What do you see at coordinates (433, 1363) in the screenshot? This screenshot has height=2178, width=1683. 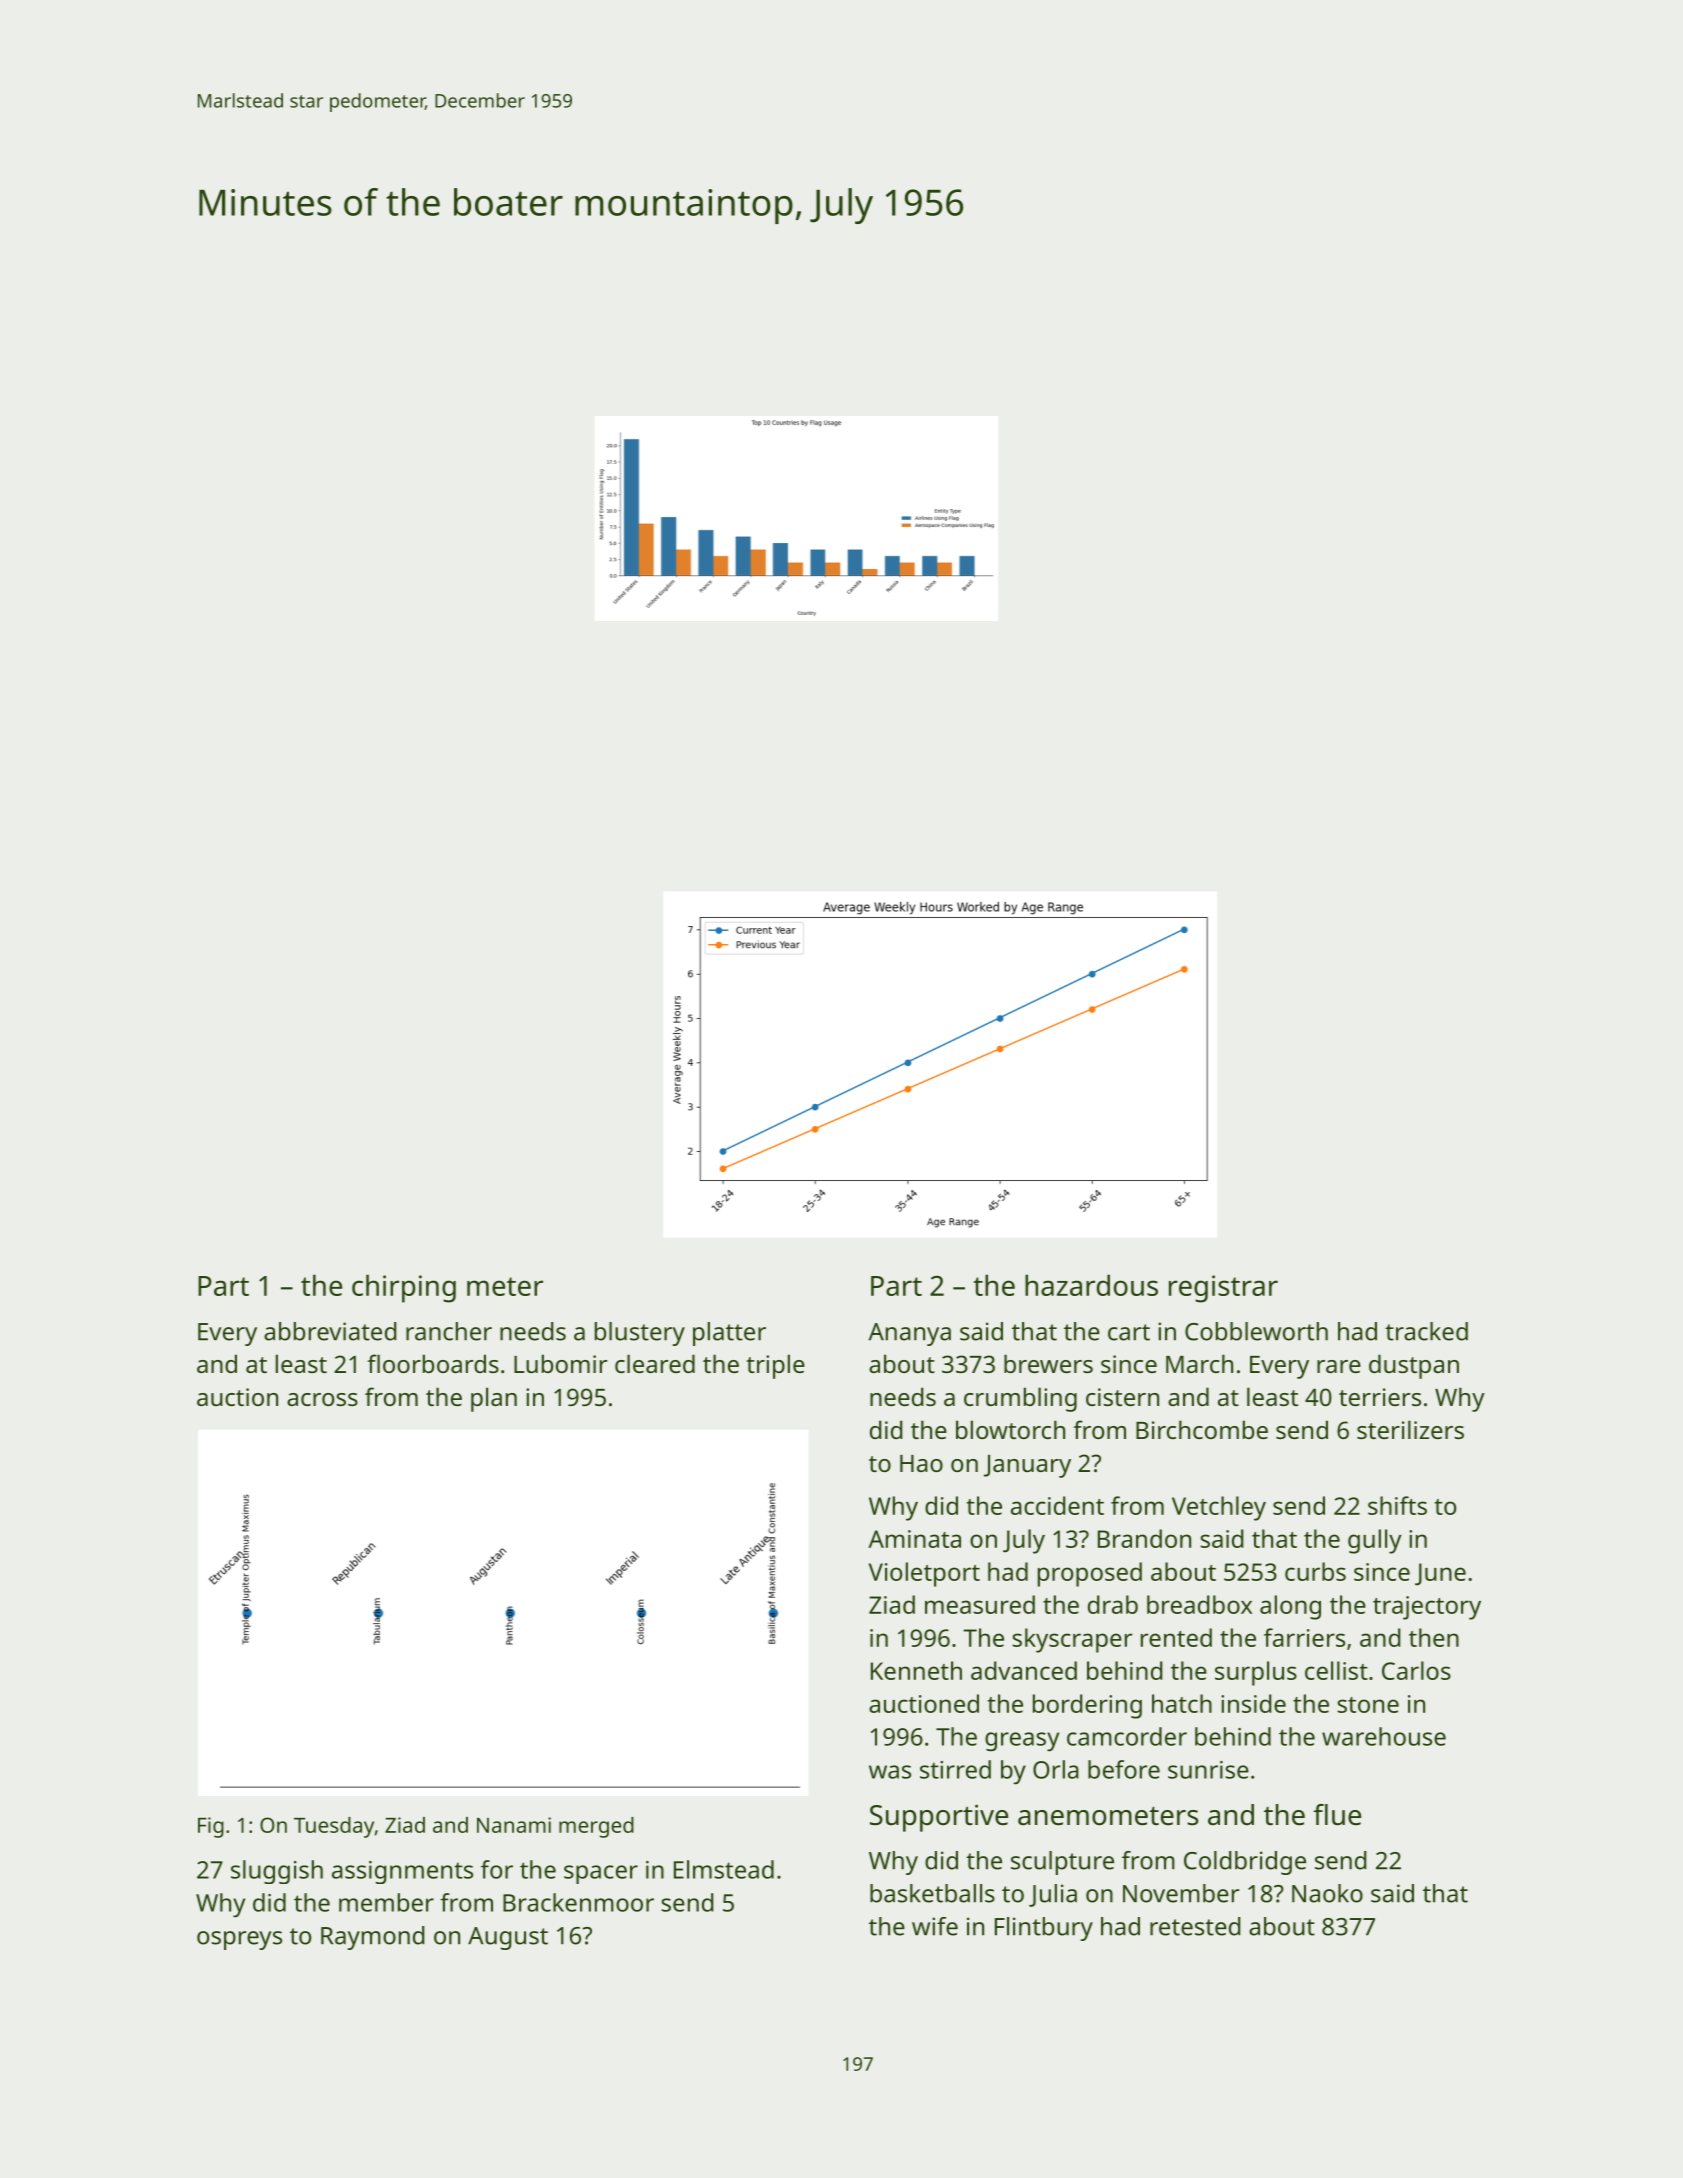 I see `floorboards` at bounding box center [433, 1363].
